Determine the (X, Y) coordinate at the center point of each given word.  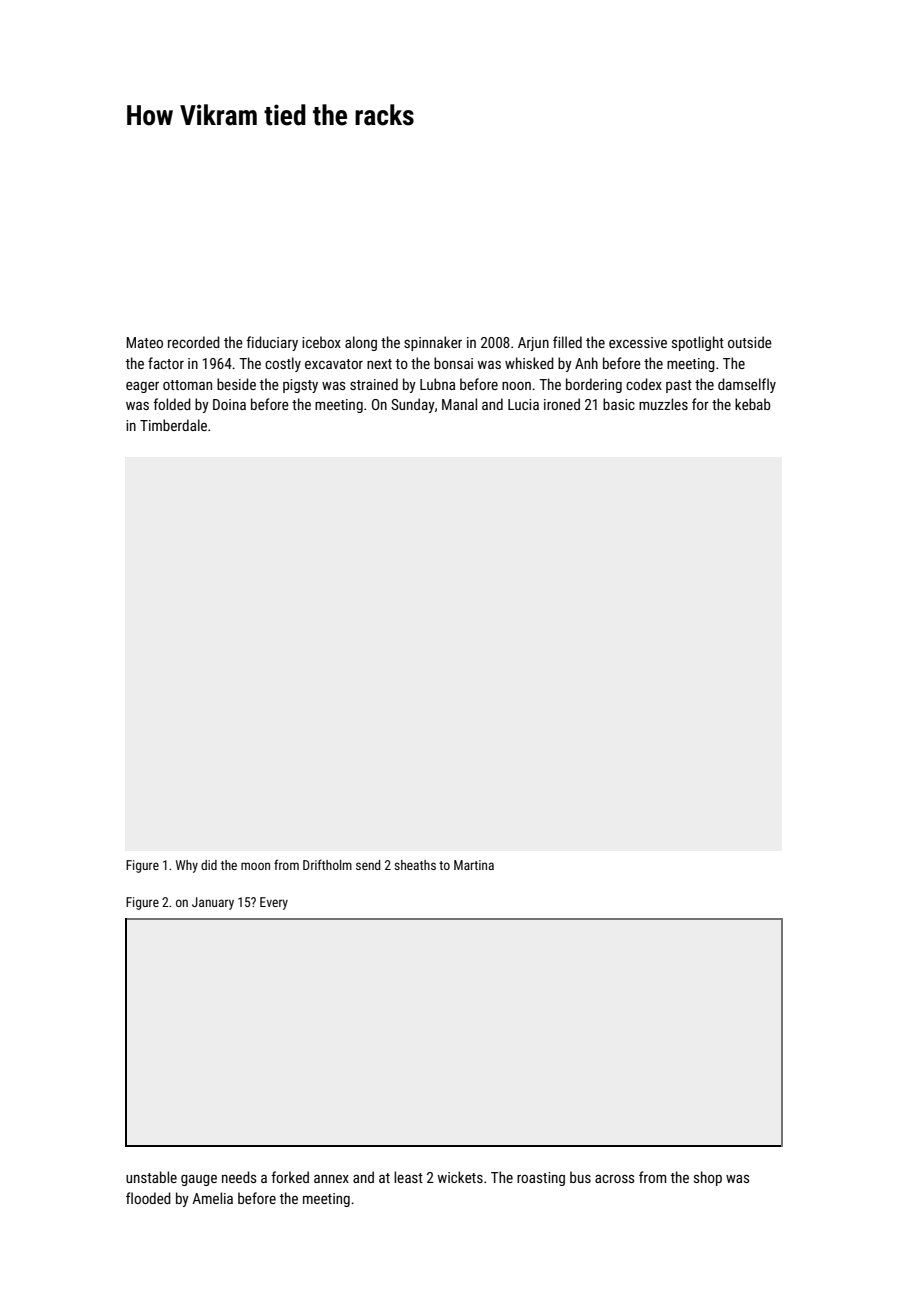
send (368, 865)
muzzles (663, 404)
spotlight (698, 343)
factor (166, 363)
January (213, 903)
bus (580, 1177)
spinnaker (433, 343)
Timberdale (173, 425)
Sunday (413, 405)
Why (187, 866)
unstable (151, 1177)
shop (708, 1178)
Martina (474, 865)
